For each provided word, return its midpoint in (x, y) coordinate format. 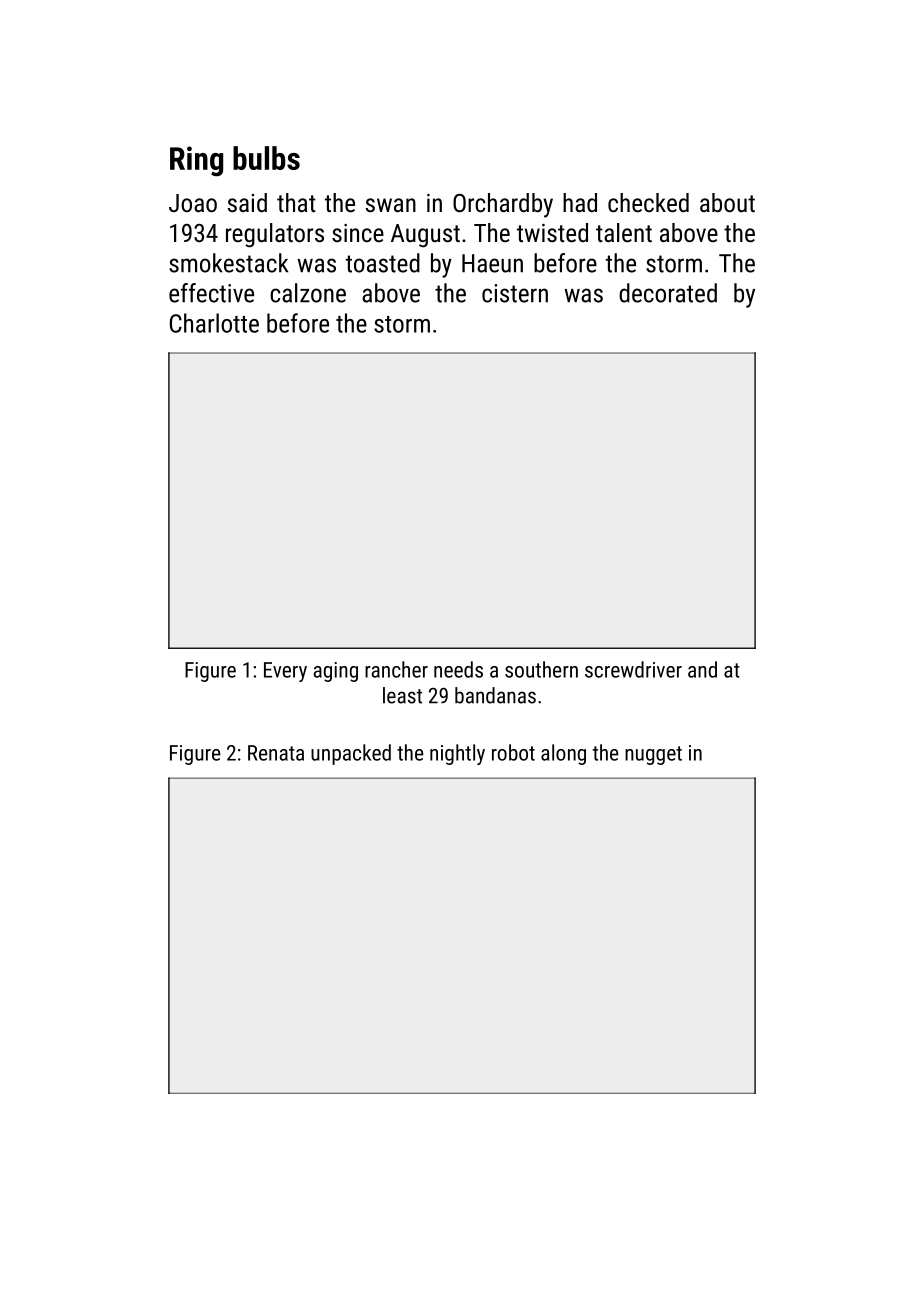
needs (458, 669)
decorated (668, 293)
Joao (193, 203)
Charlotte (214, 323)
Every (285, 672)
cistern (515, 293)
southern (541, 669)
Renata (276, 753)
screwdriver (633, 669)
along (563, 754)
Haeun (492, 263)
